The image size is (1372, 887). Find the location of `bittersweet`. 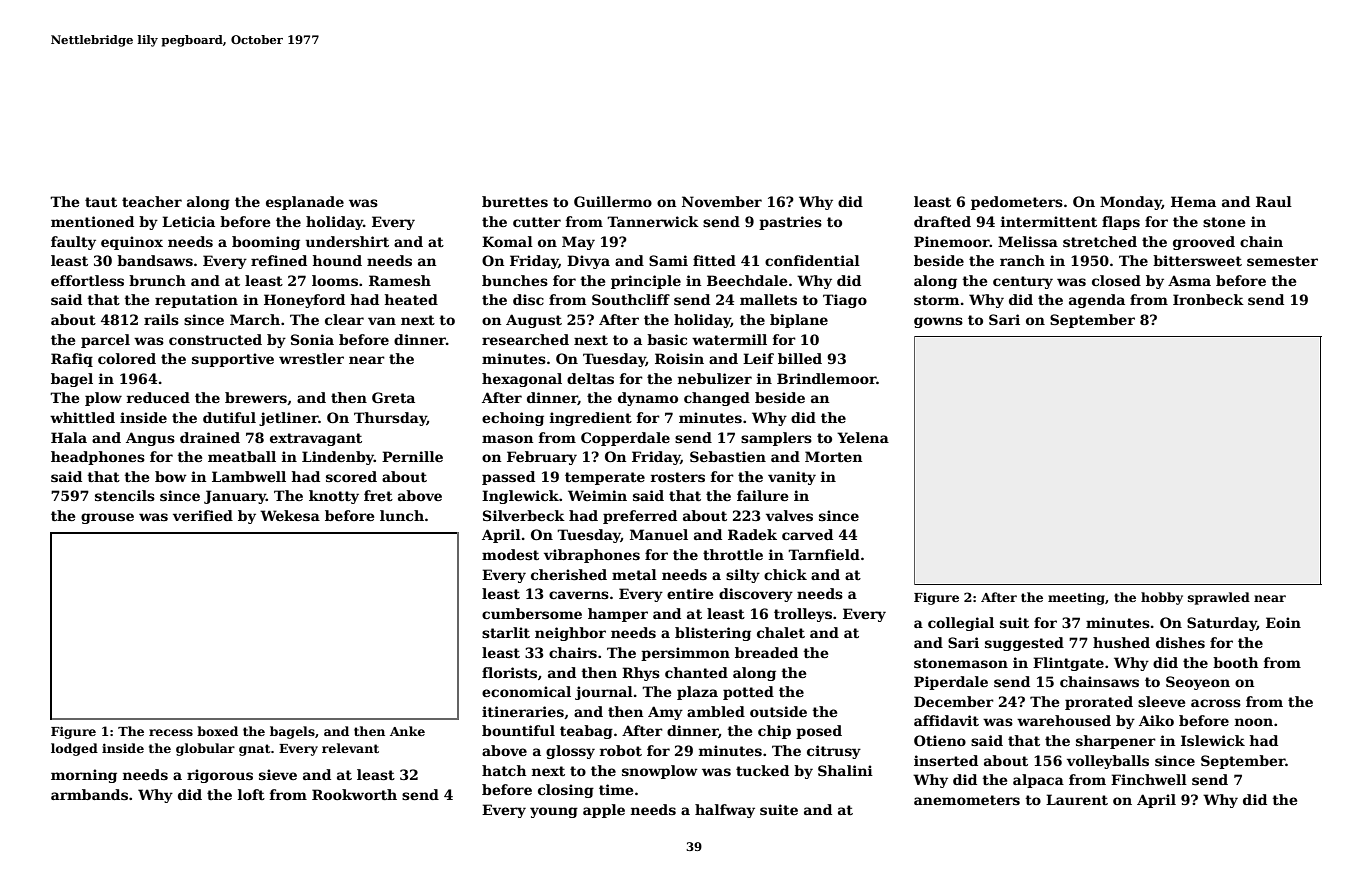

bittersweet is located at coordinates (1197, 260).
